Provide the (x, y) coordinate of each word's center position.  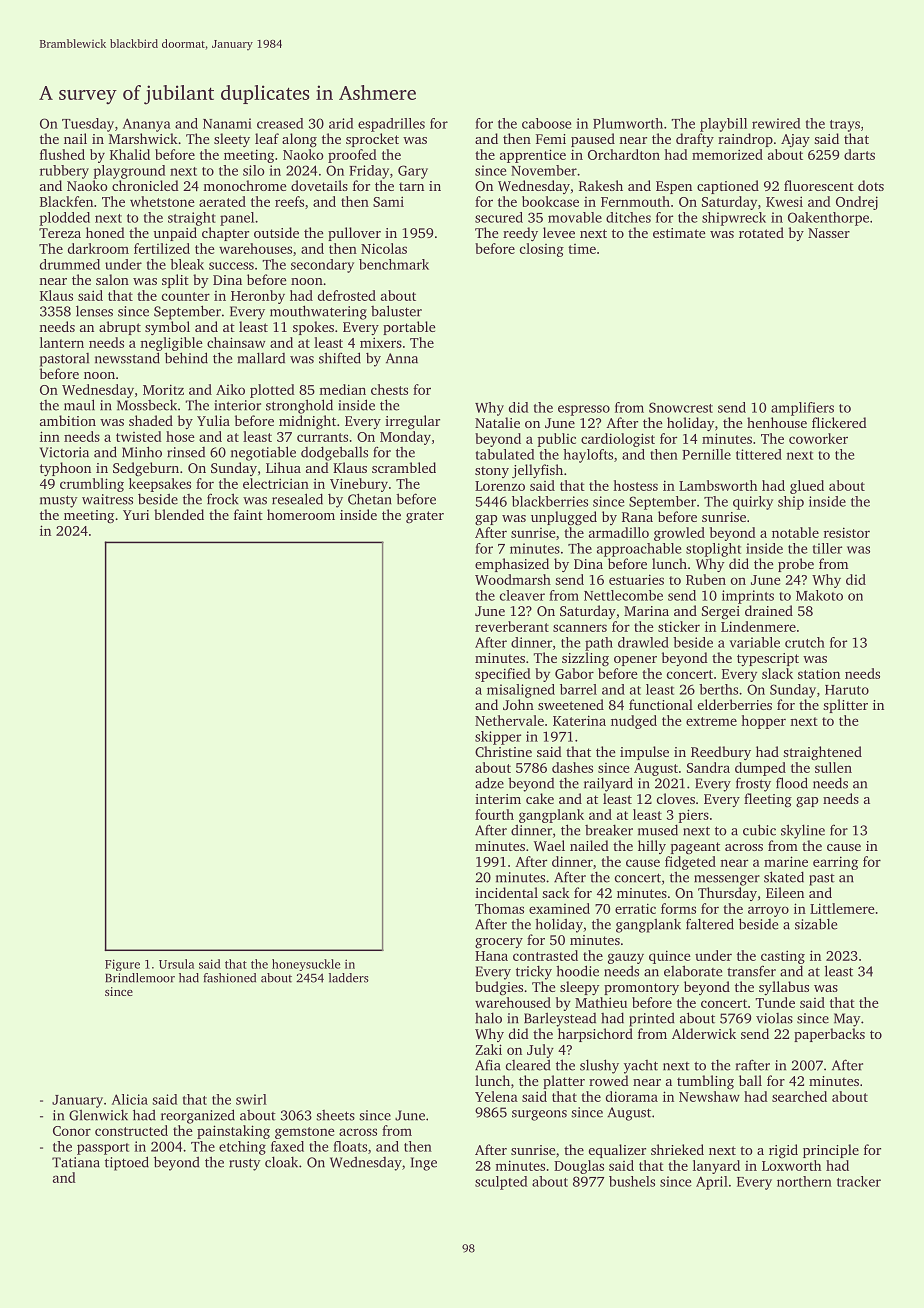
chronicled (145, 185)
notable (795, 532)
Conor (72, 1131)
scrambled (404, 467)
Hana (491, 956)
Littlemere (842, 908)
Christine (503, 751)
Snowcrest (681, 407)
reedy (520, 234)
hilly (652, 847)
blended (179, 514)
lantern (62, 342)
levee (559, 232)
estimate (679, 233)
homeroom (301, 514)
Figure (122, 965)
